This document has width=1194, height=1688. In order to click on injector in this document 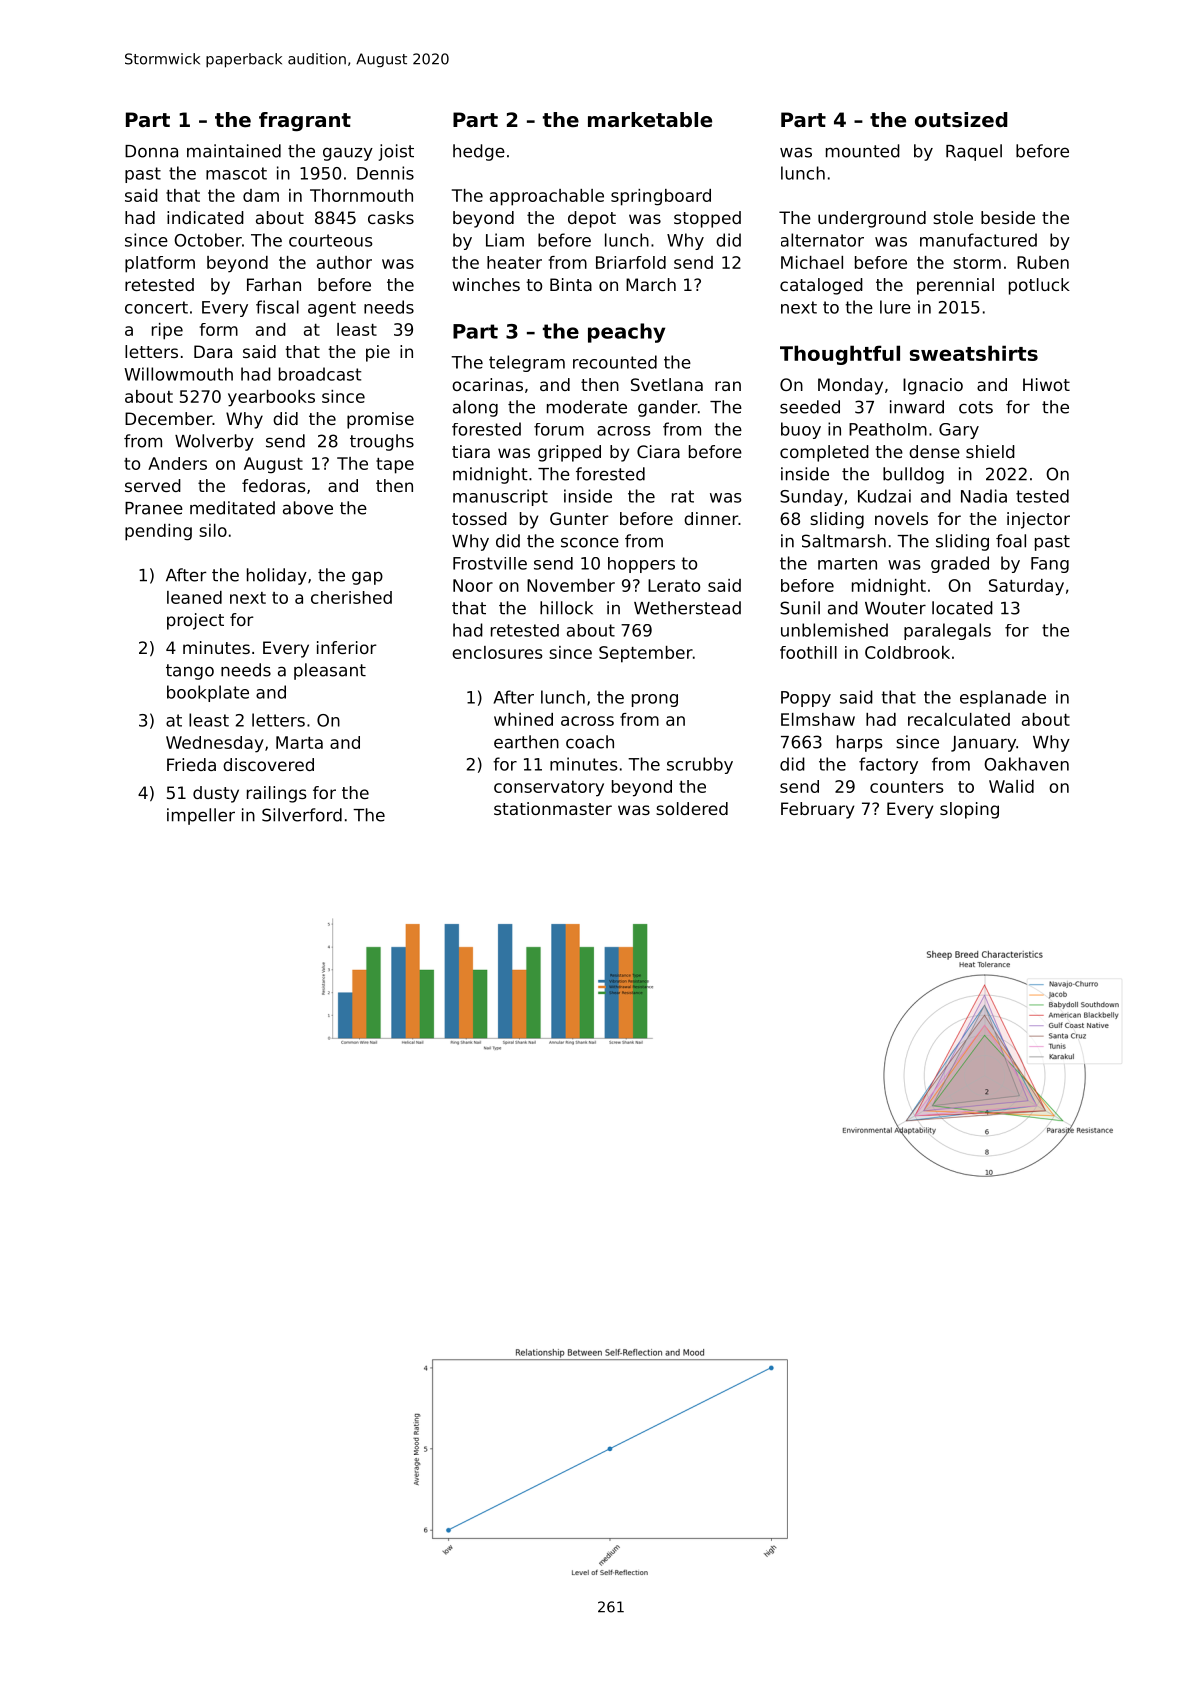, I will do `click(1038, 520)`.
